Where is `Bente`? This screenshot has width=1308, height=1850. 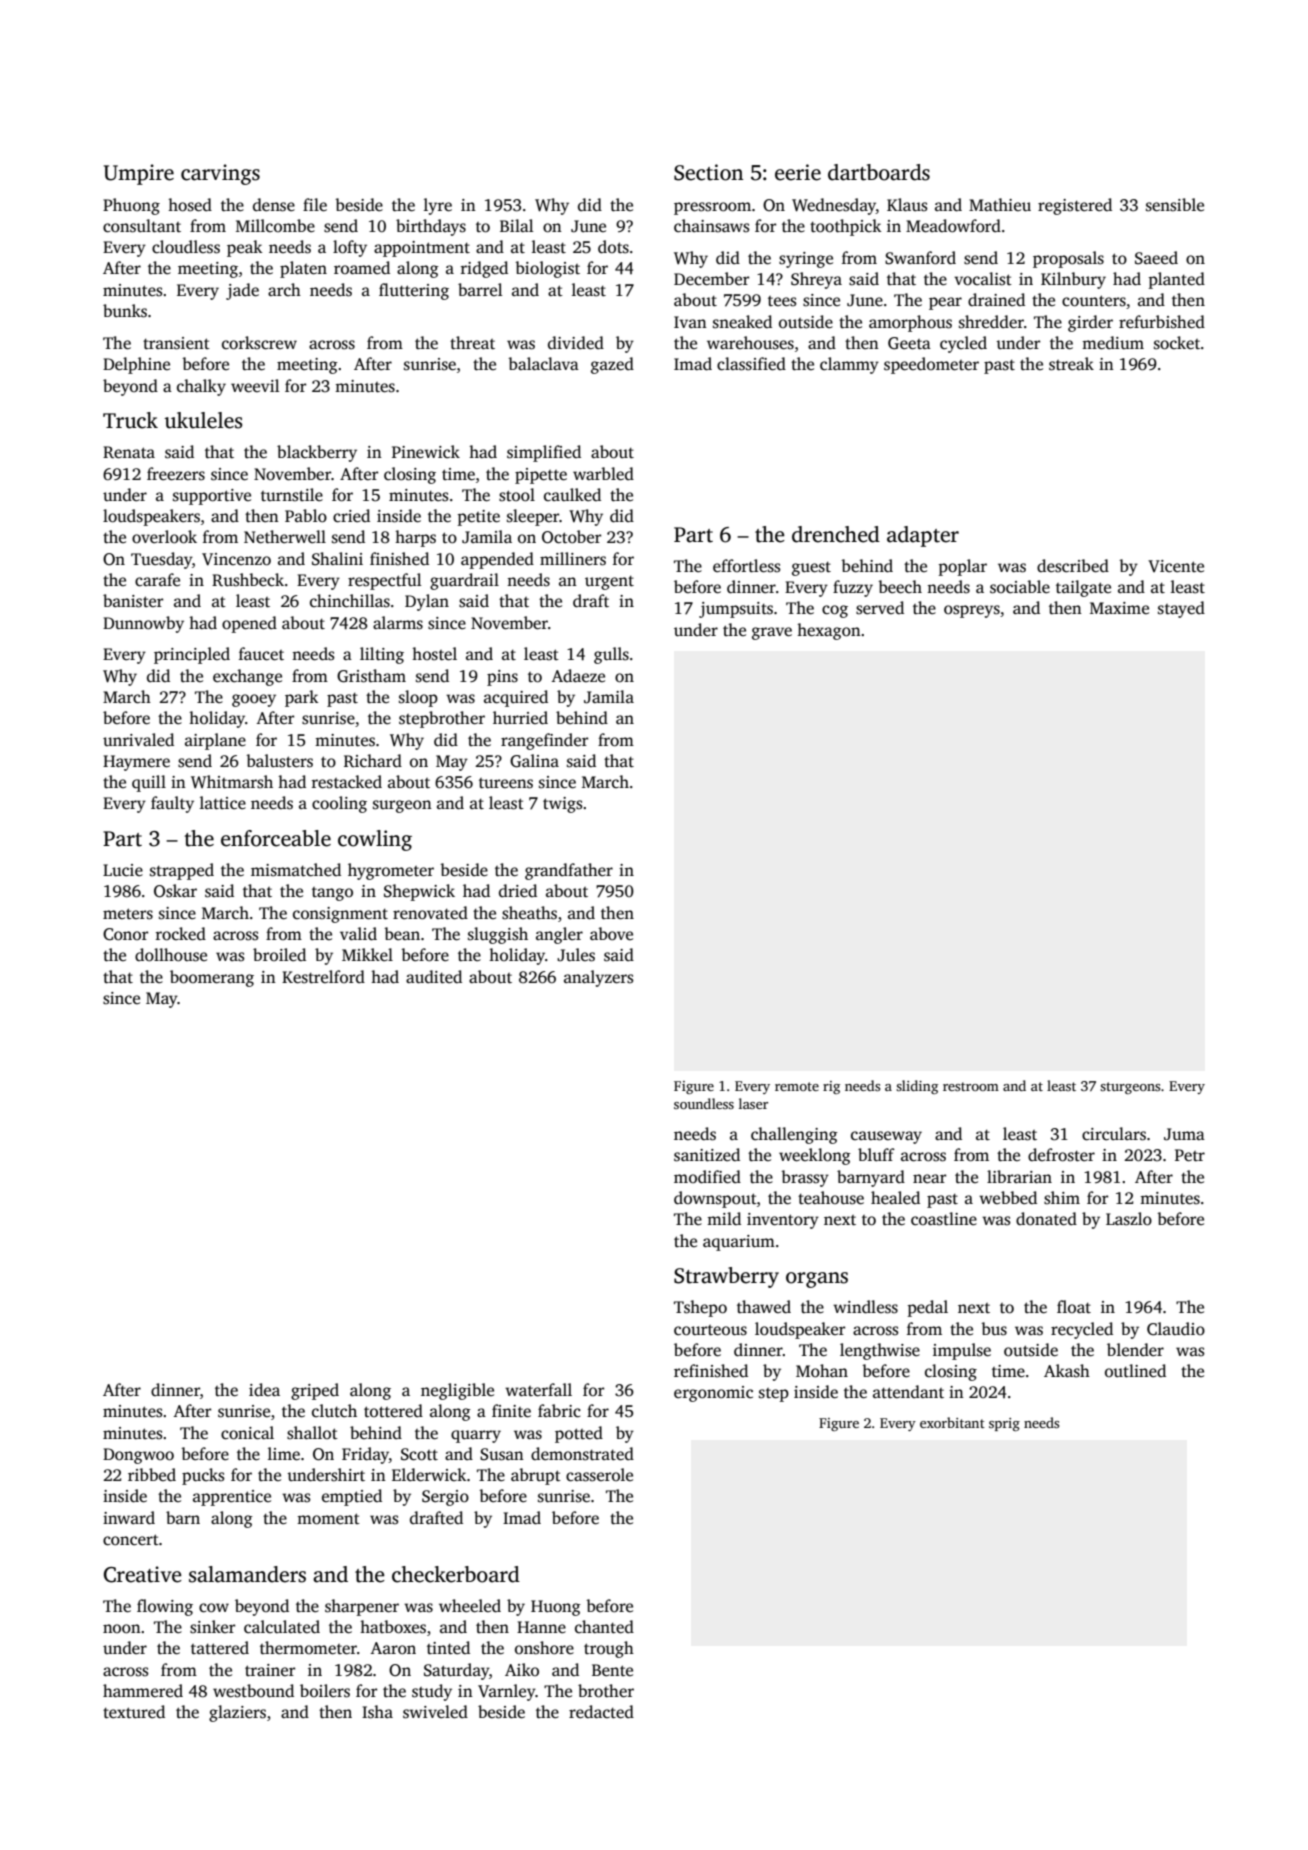
Bente is located at coordinates (612, 1670).
